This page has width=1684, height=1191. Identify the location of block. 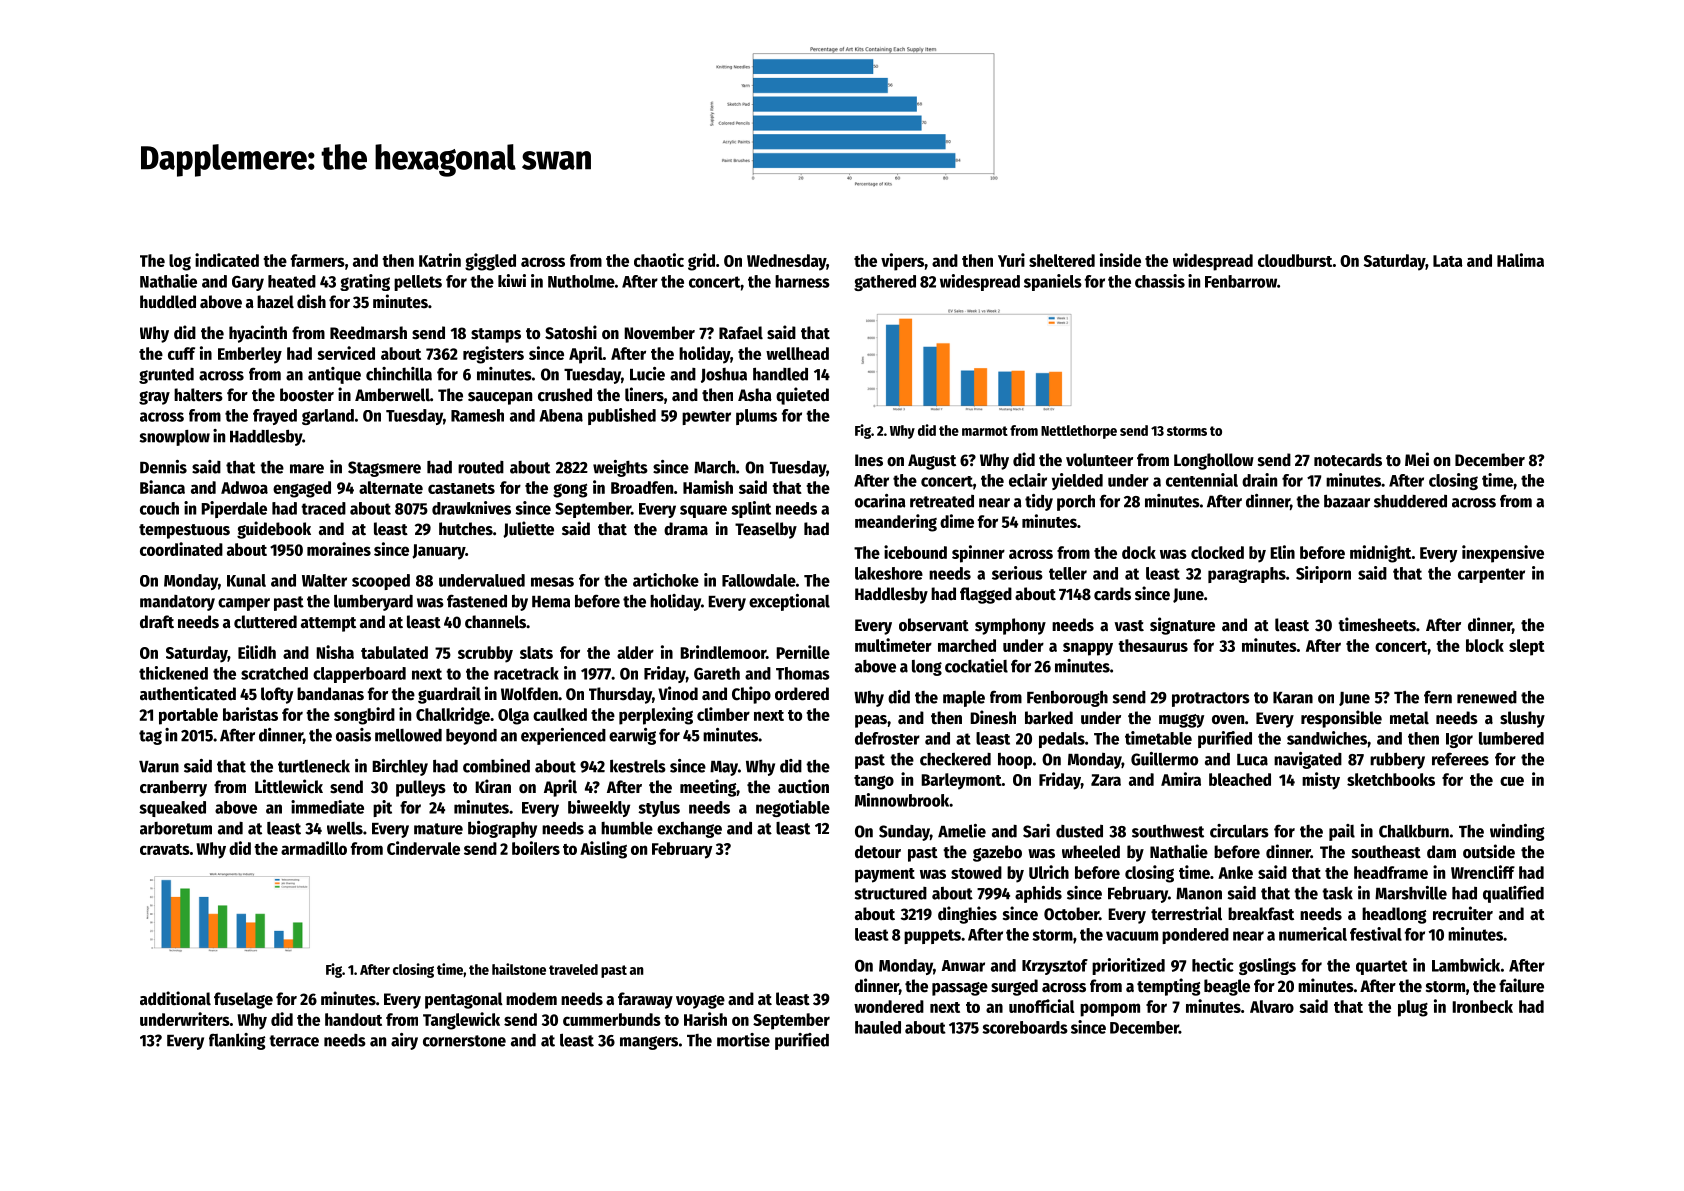
(1485, 645).
